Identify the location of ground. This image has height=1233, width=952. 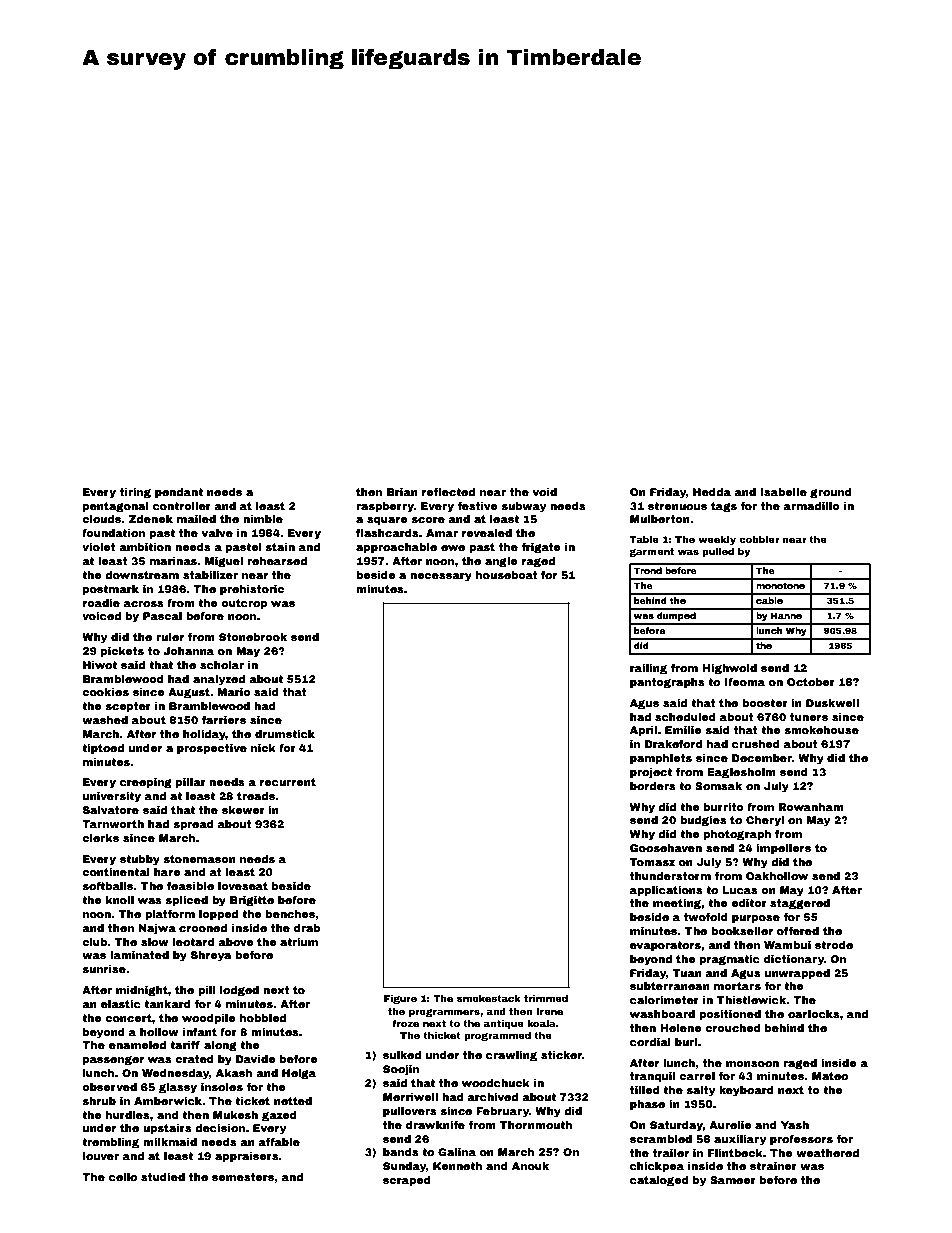
(831, 493).
